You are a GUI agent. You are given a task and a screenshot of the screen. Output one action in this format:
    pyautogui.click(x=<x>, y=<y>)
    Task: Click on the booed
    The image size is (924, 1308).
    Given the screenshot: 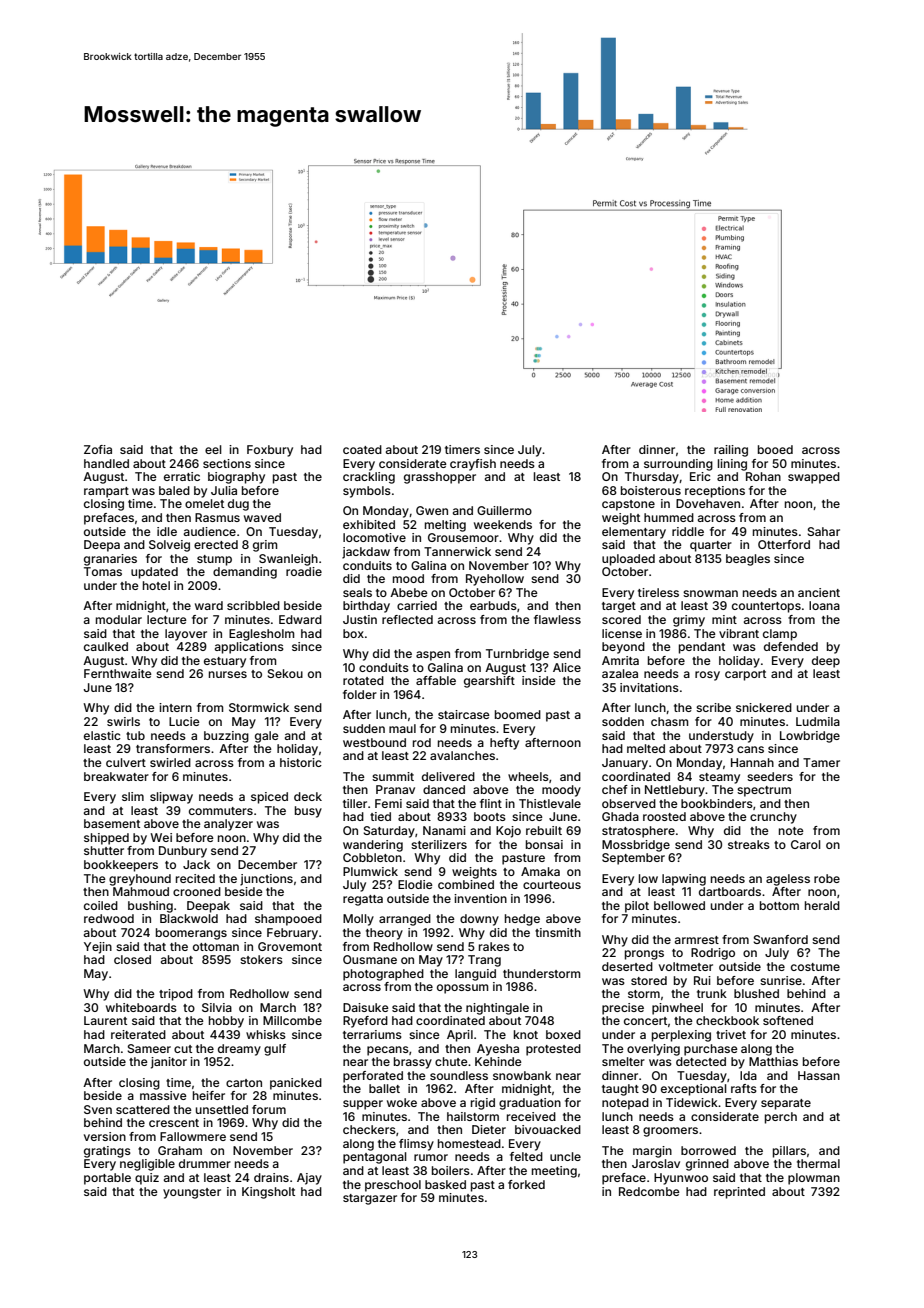 What is the action you would take?
    pyautogui.click(x=775, y=449)
